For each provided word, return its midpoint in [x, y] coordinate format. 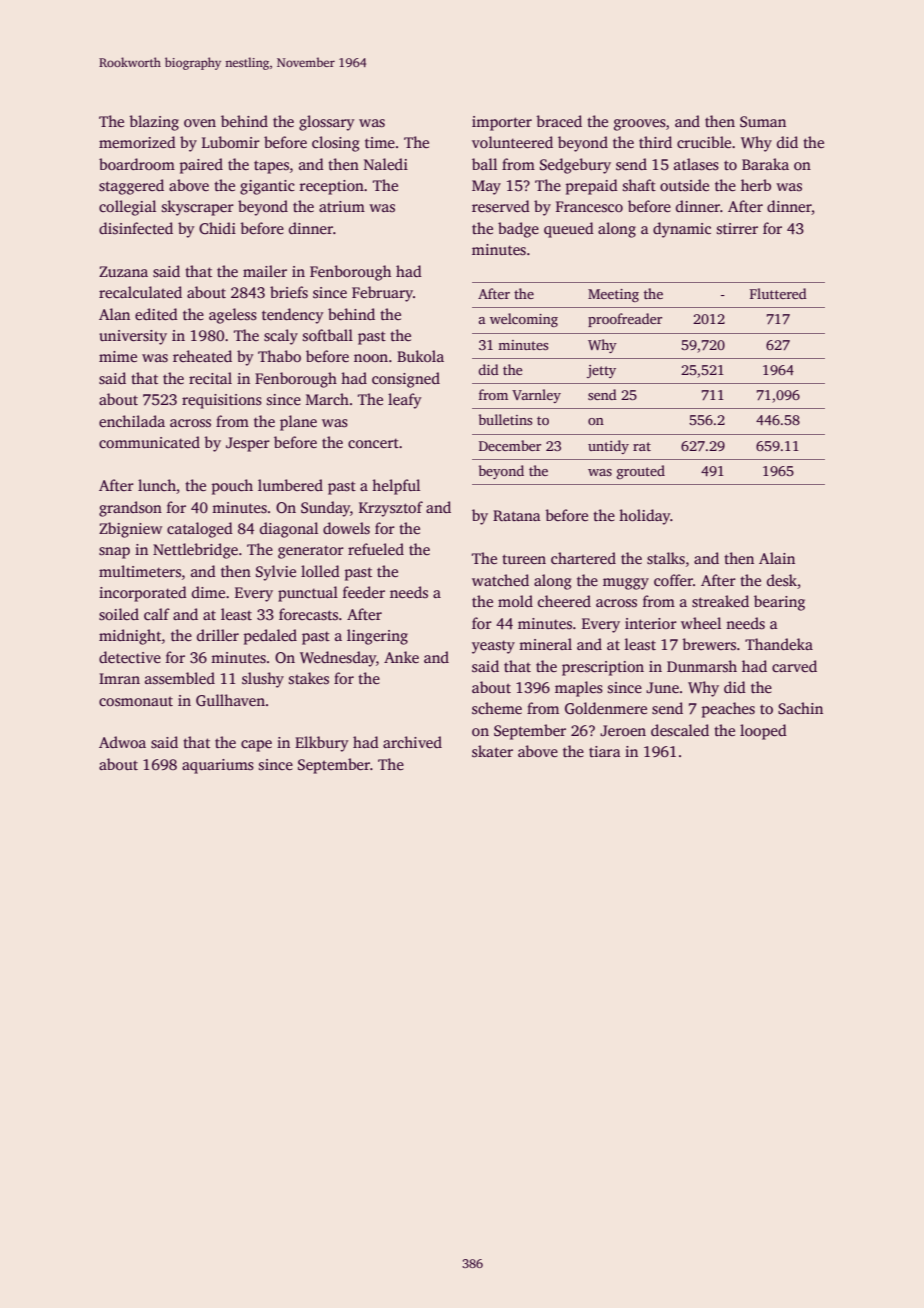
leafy [405, 401]
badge [518, 230]
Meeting [613, 295]
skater [492, 751]
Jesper [248, 444]
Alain [777, 558]
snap [114, 553]
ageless [233, 316]
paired [201, 166]
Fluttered [778, 293]
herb [756, 185]
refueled [376, 549]
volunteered [512, 142]
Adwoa [122, 742]
